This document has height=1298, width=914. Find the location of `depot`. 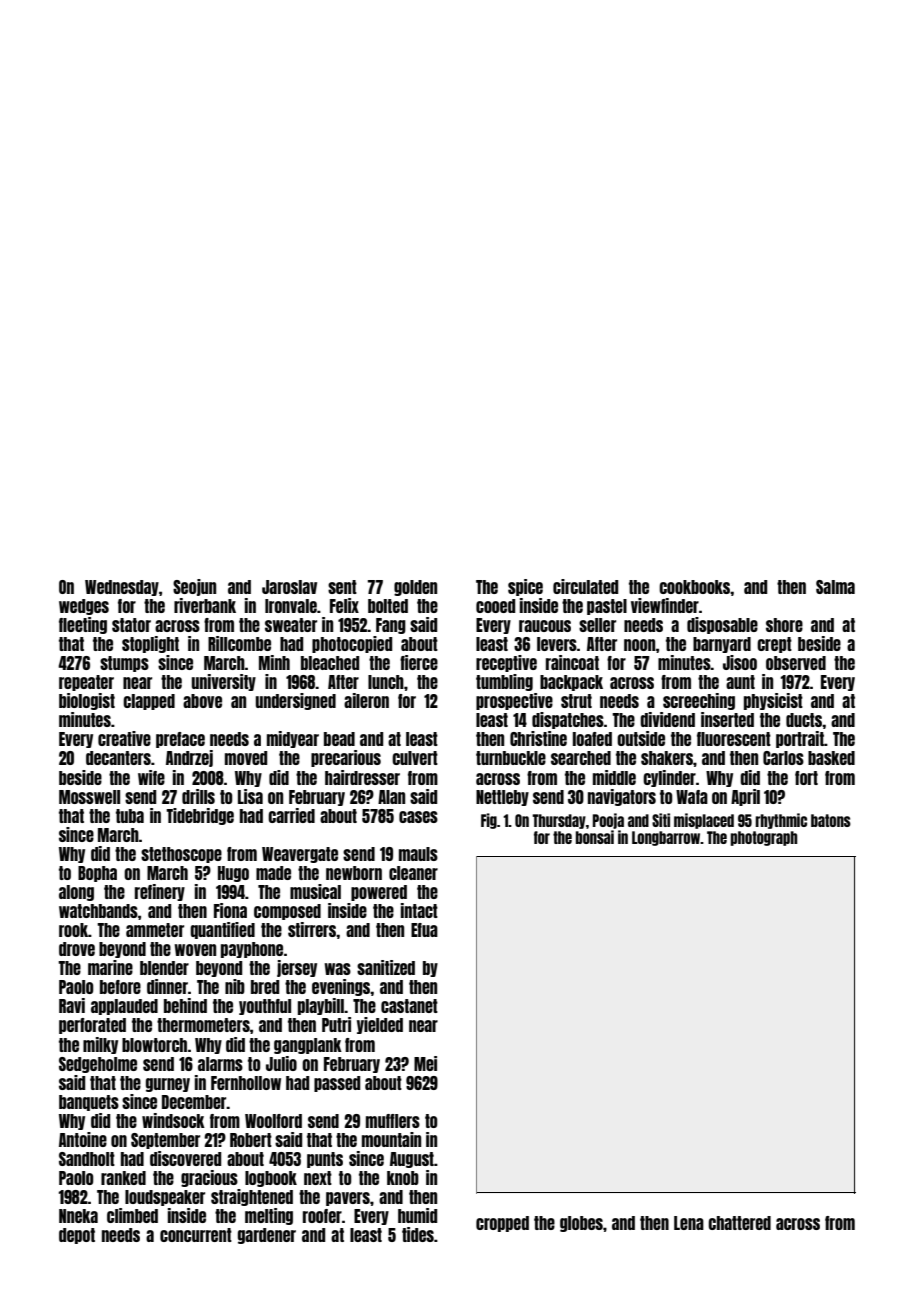

depot is located at coordinates (77, 1236).
